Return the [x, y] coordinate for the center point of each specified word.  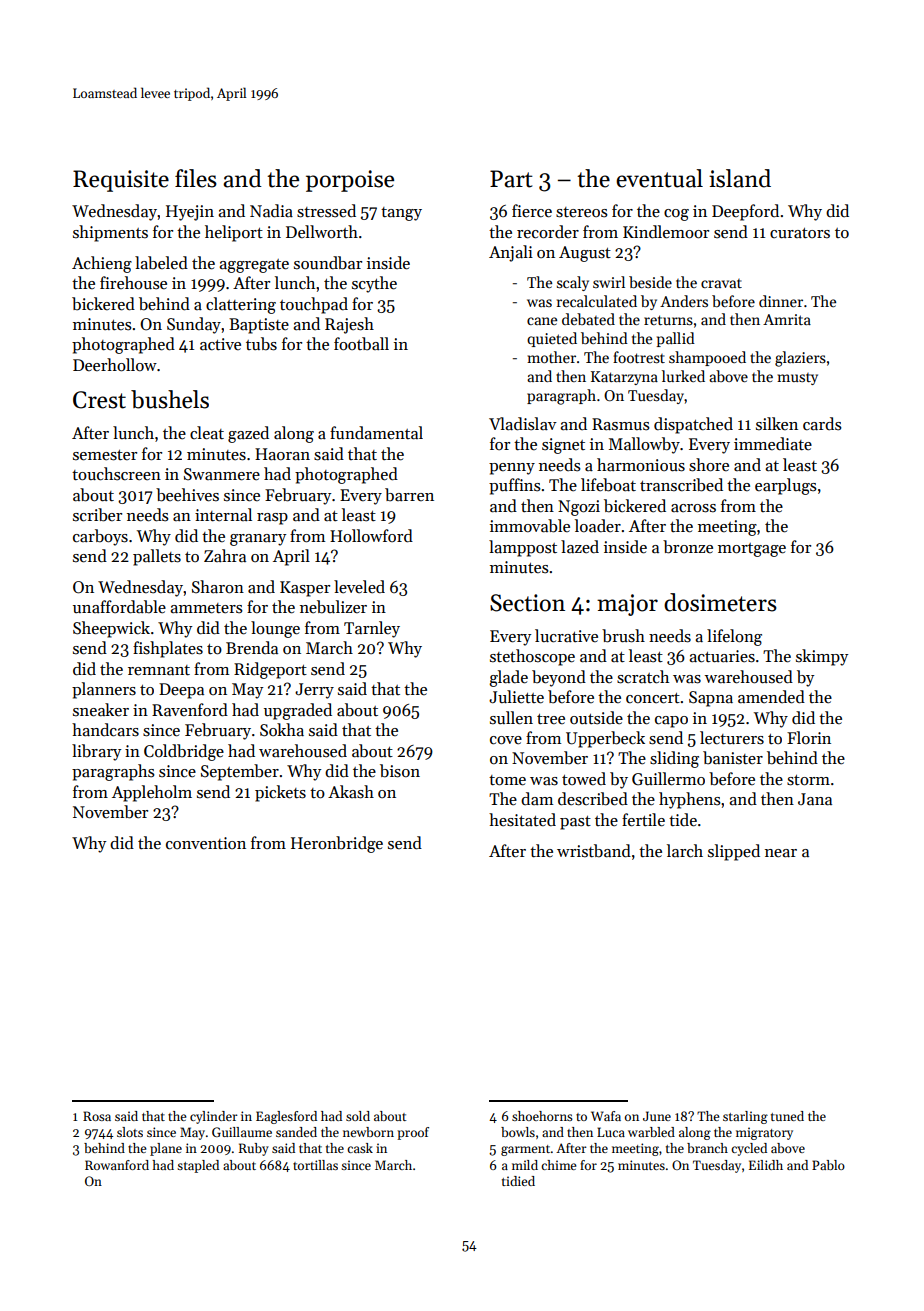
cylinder [214, 1117]
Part [511, 179]
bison [400, 771]
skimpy [822, 657]
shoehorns [542, 1116]
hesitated [522, 820]
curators [800, 233]
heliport [234, 233]
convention [206, 843]
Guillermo [668, 779]
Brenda [252, 648]
